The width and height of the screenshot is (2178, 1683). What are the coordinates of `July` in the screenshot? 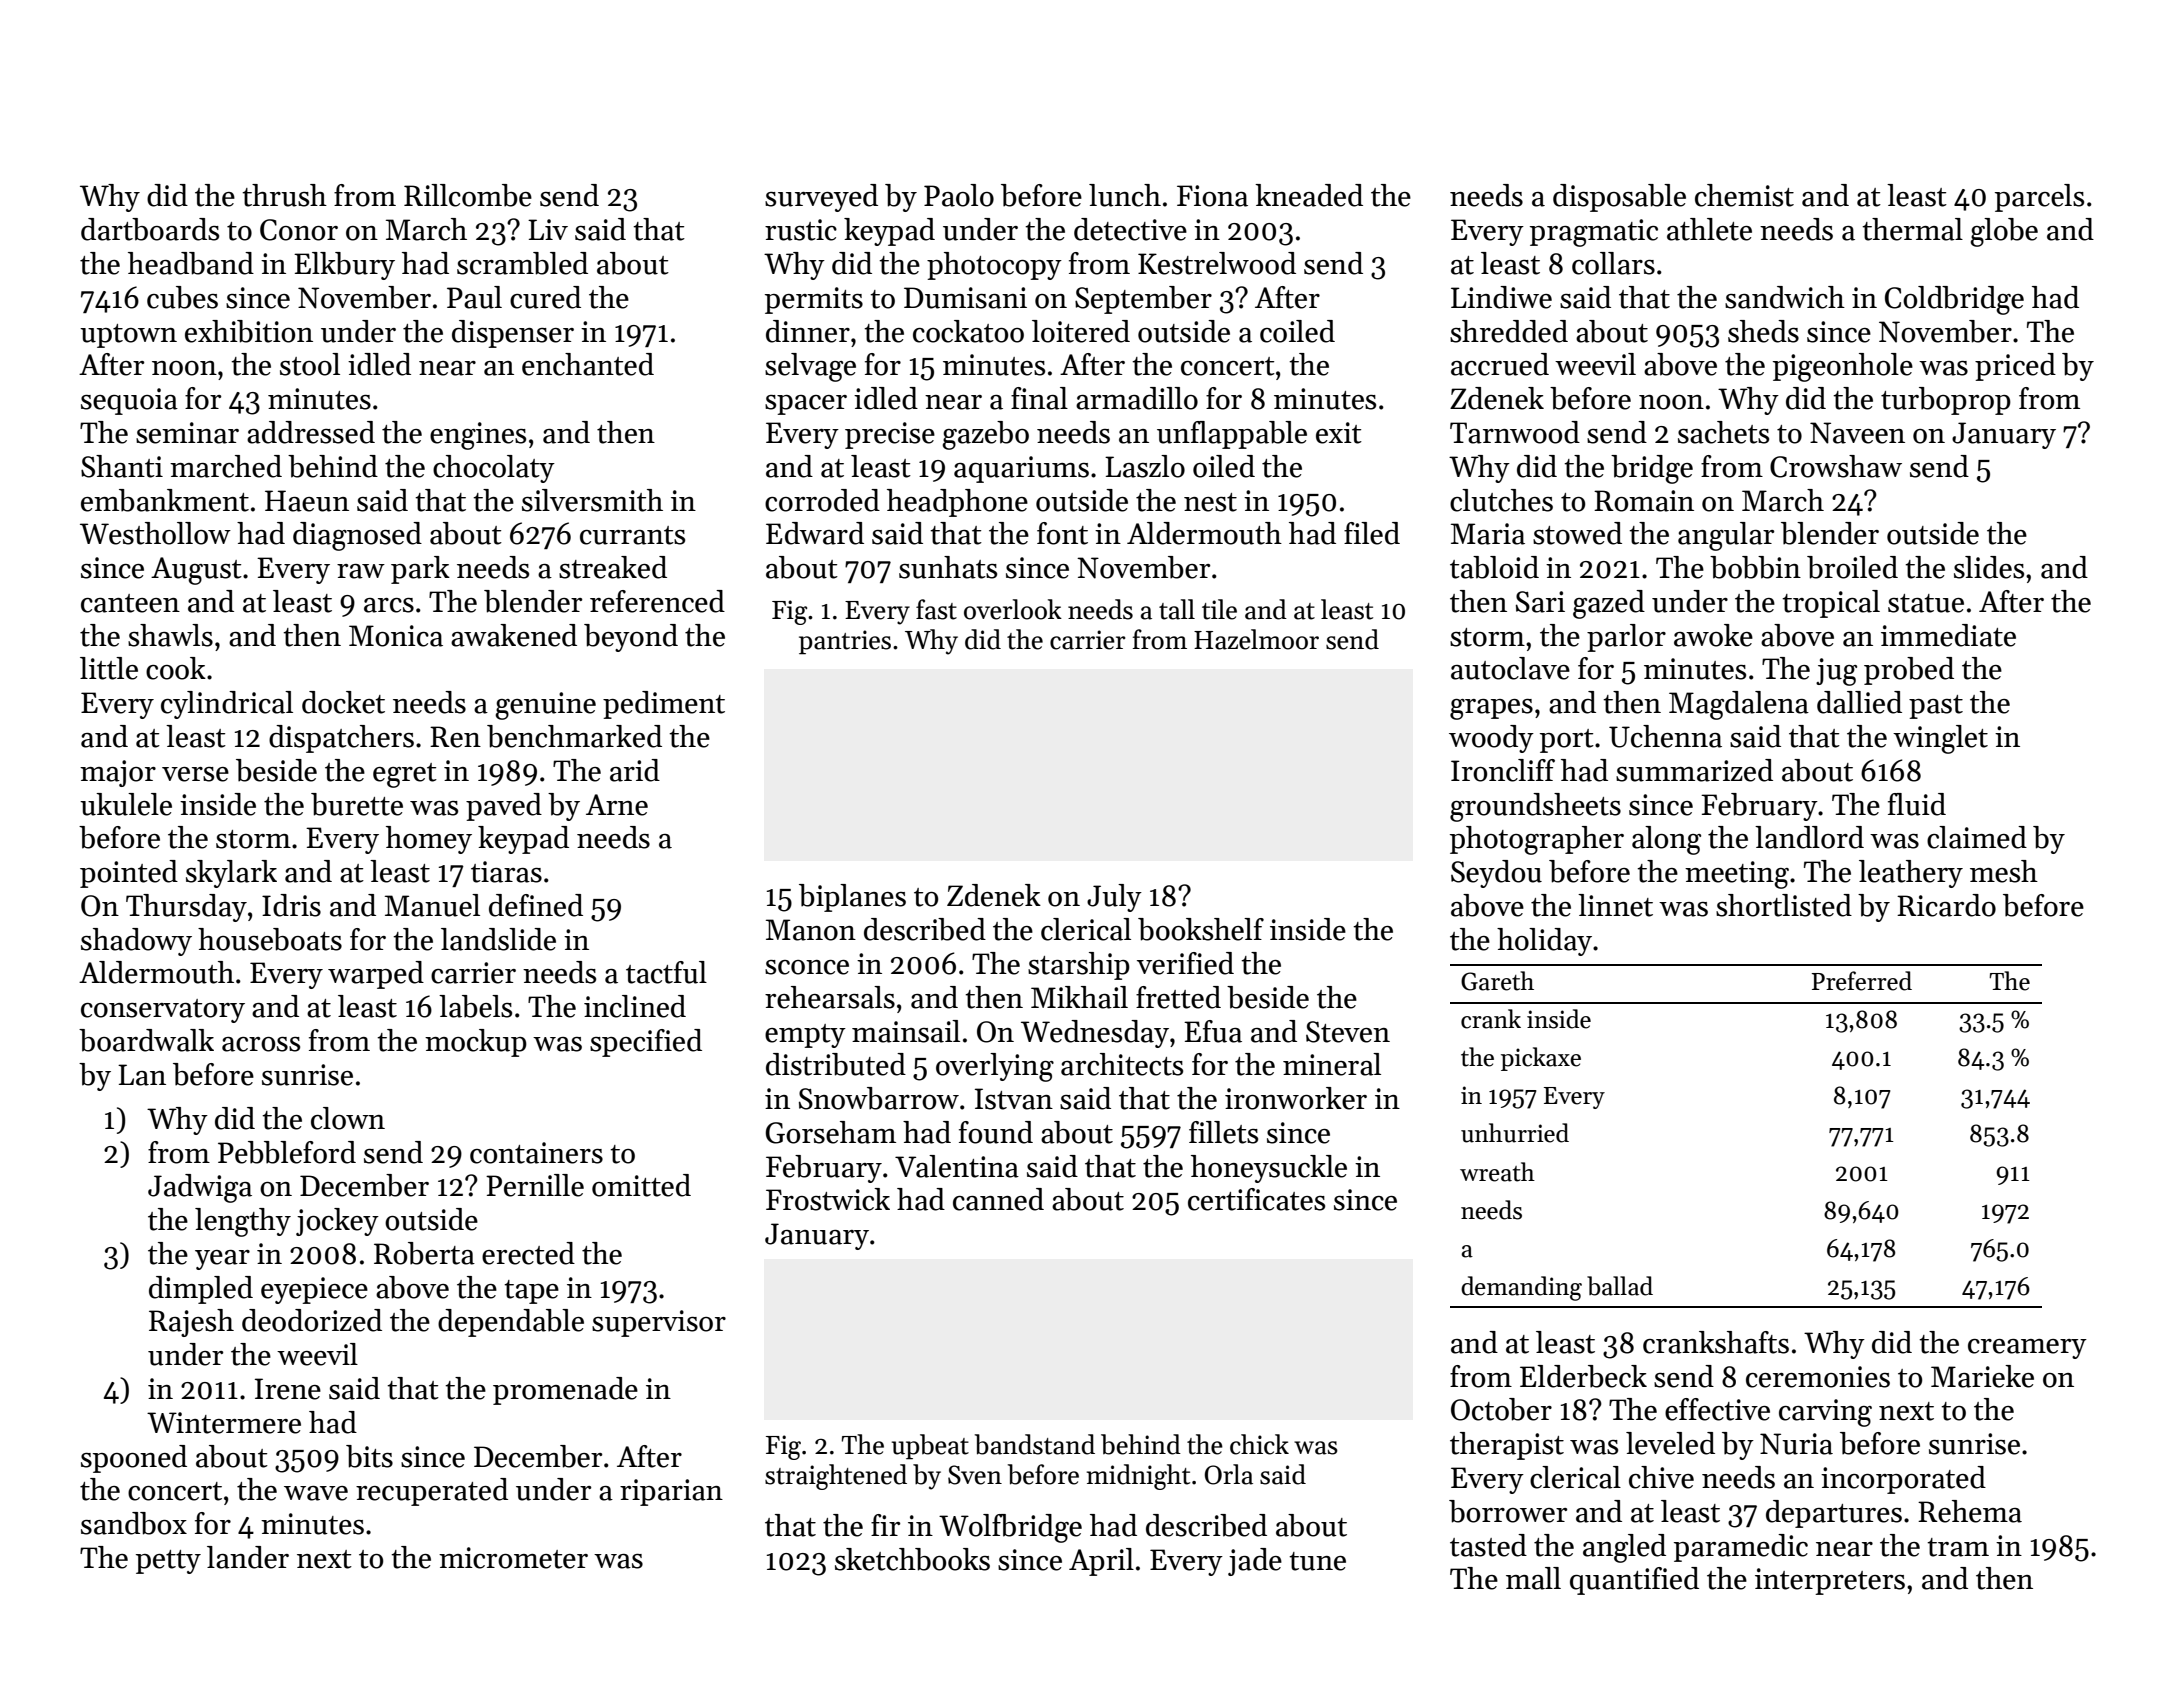 It's located at (1114, 898).
